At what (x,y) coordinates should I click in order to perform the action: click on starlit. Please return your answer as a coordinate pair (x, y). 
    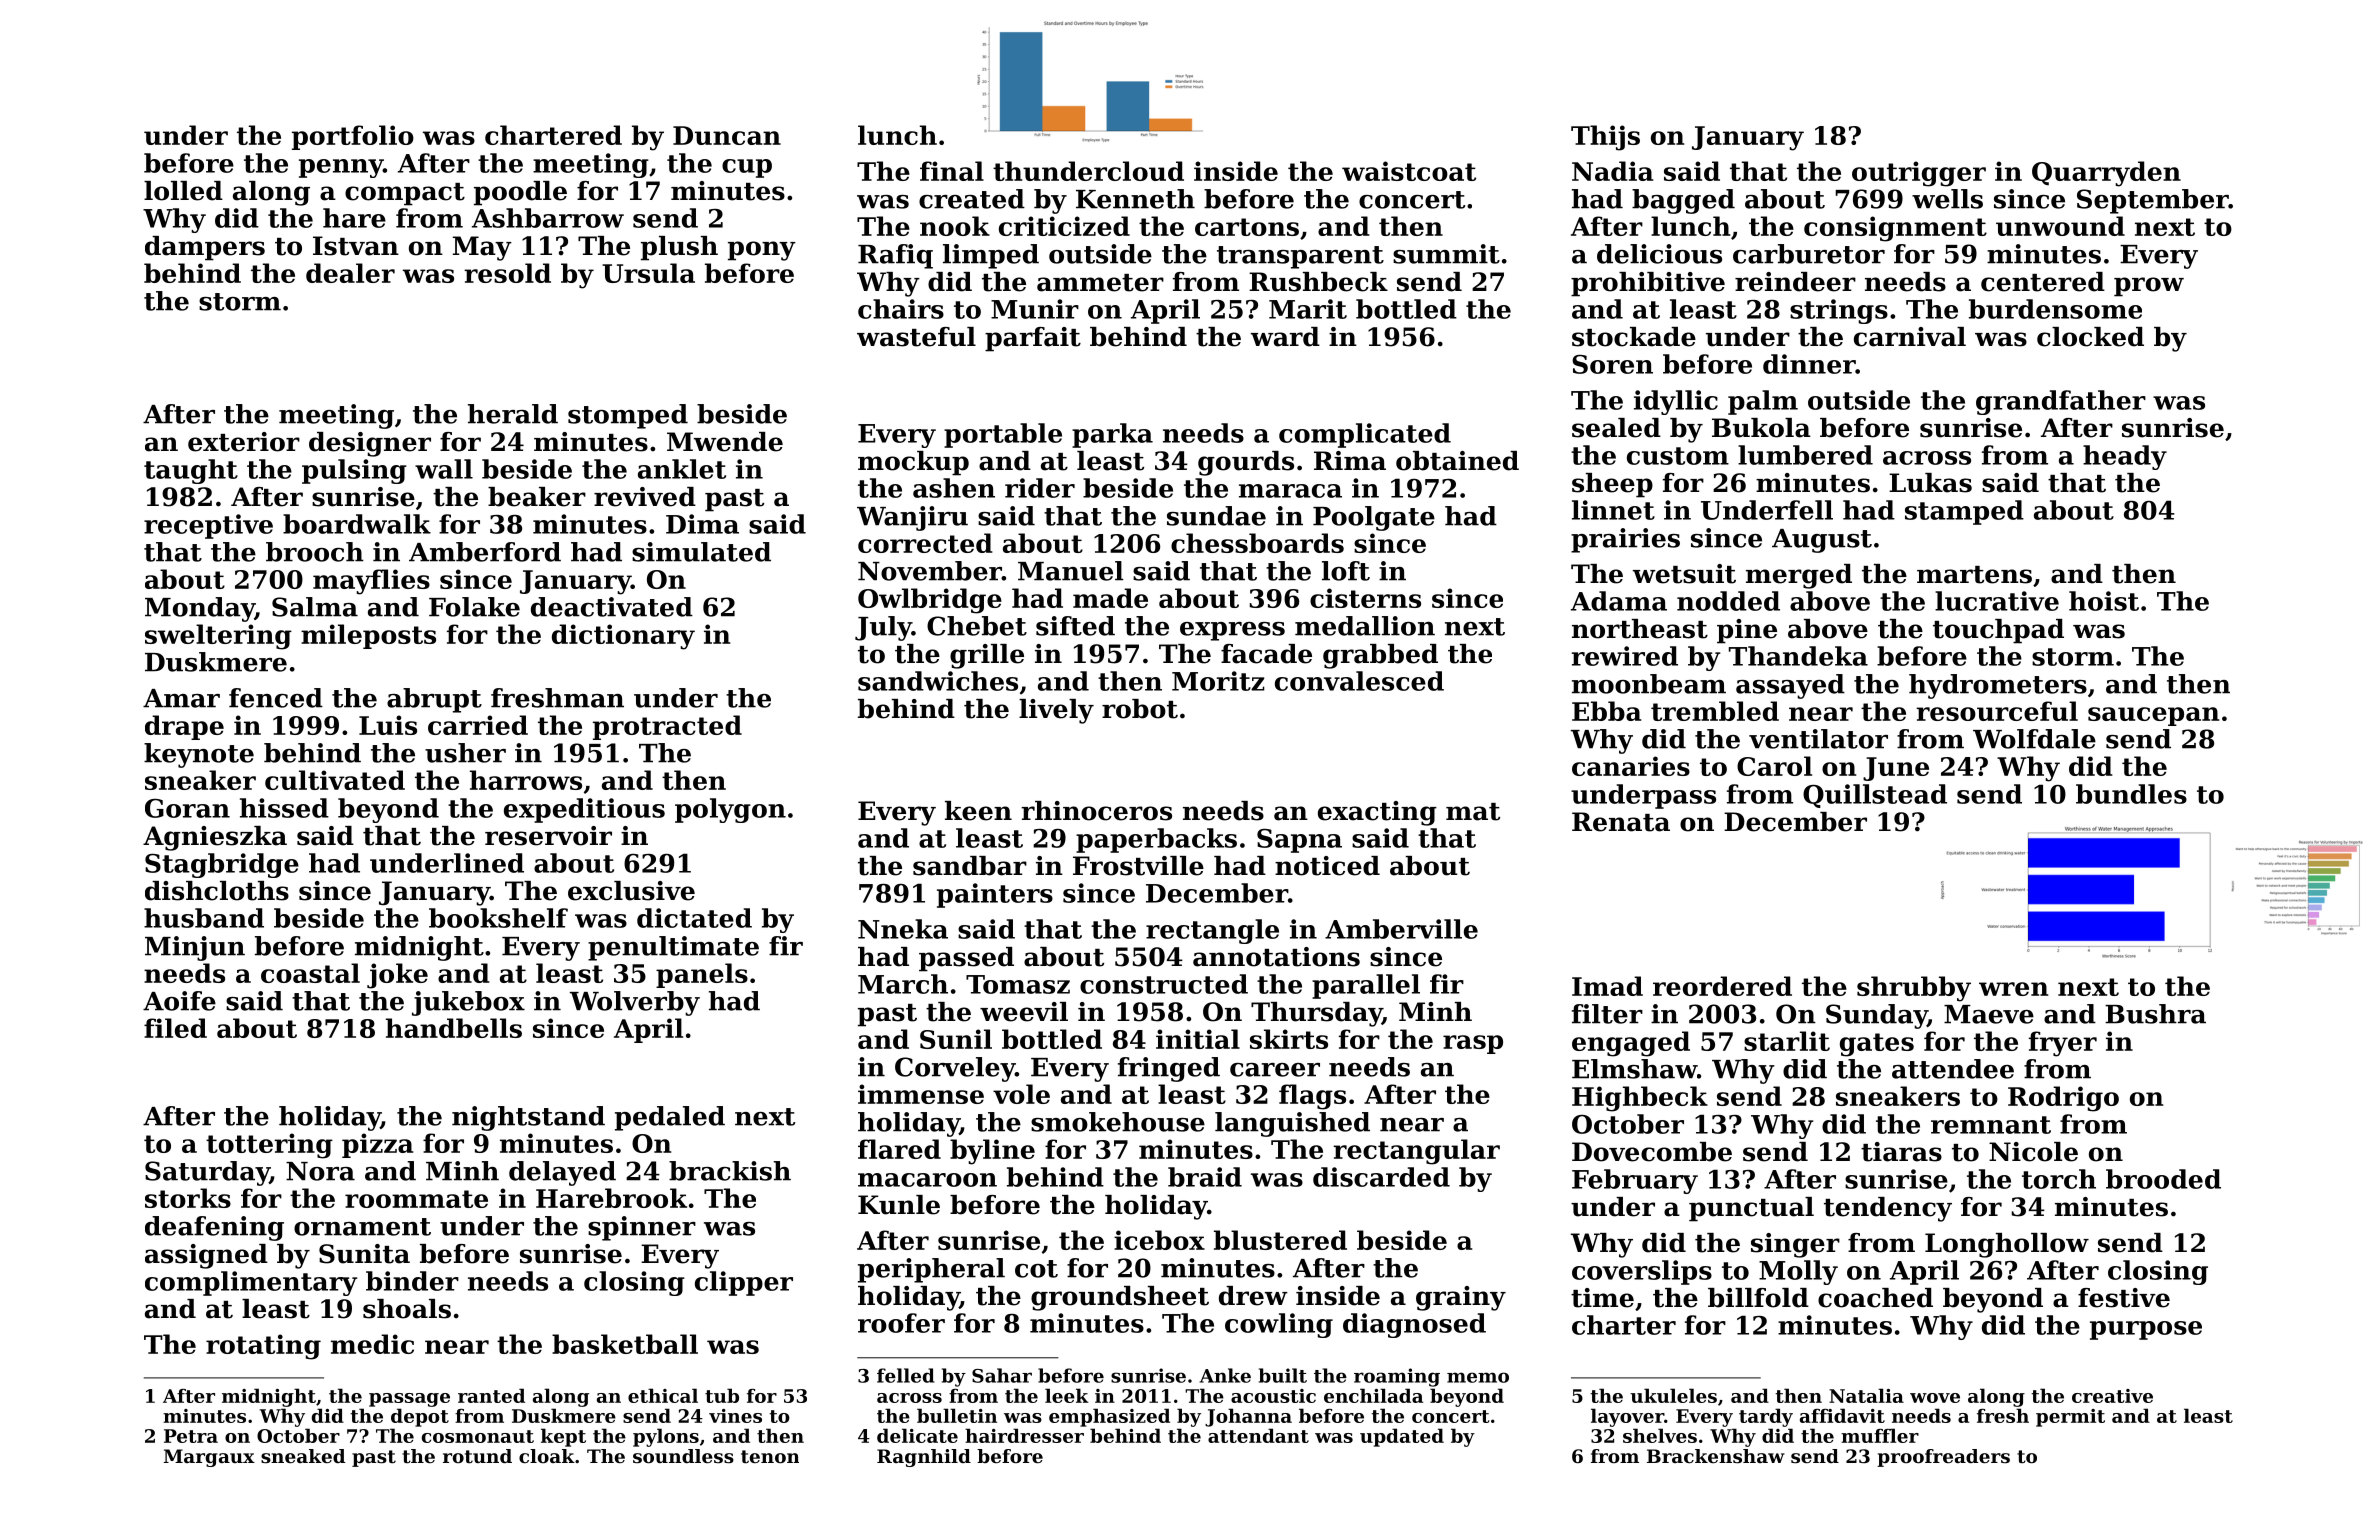
    Looking at the image, I should click on (1787, 1041).
